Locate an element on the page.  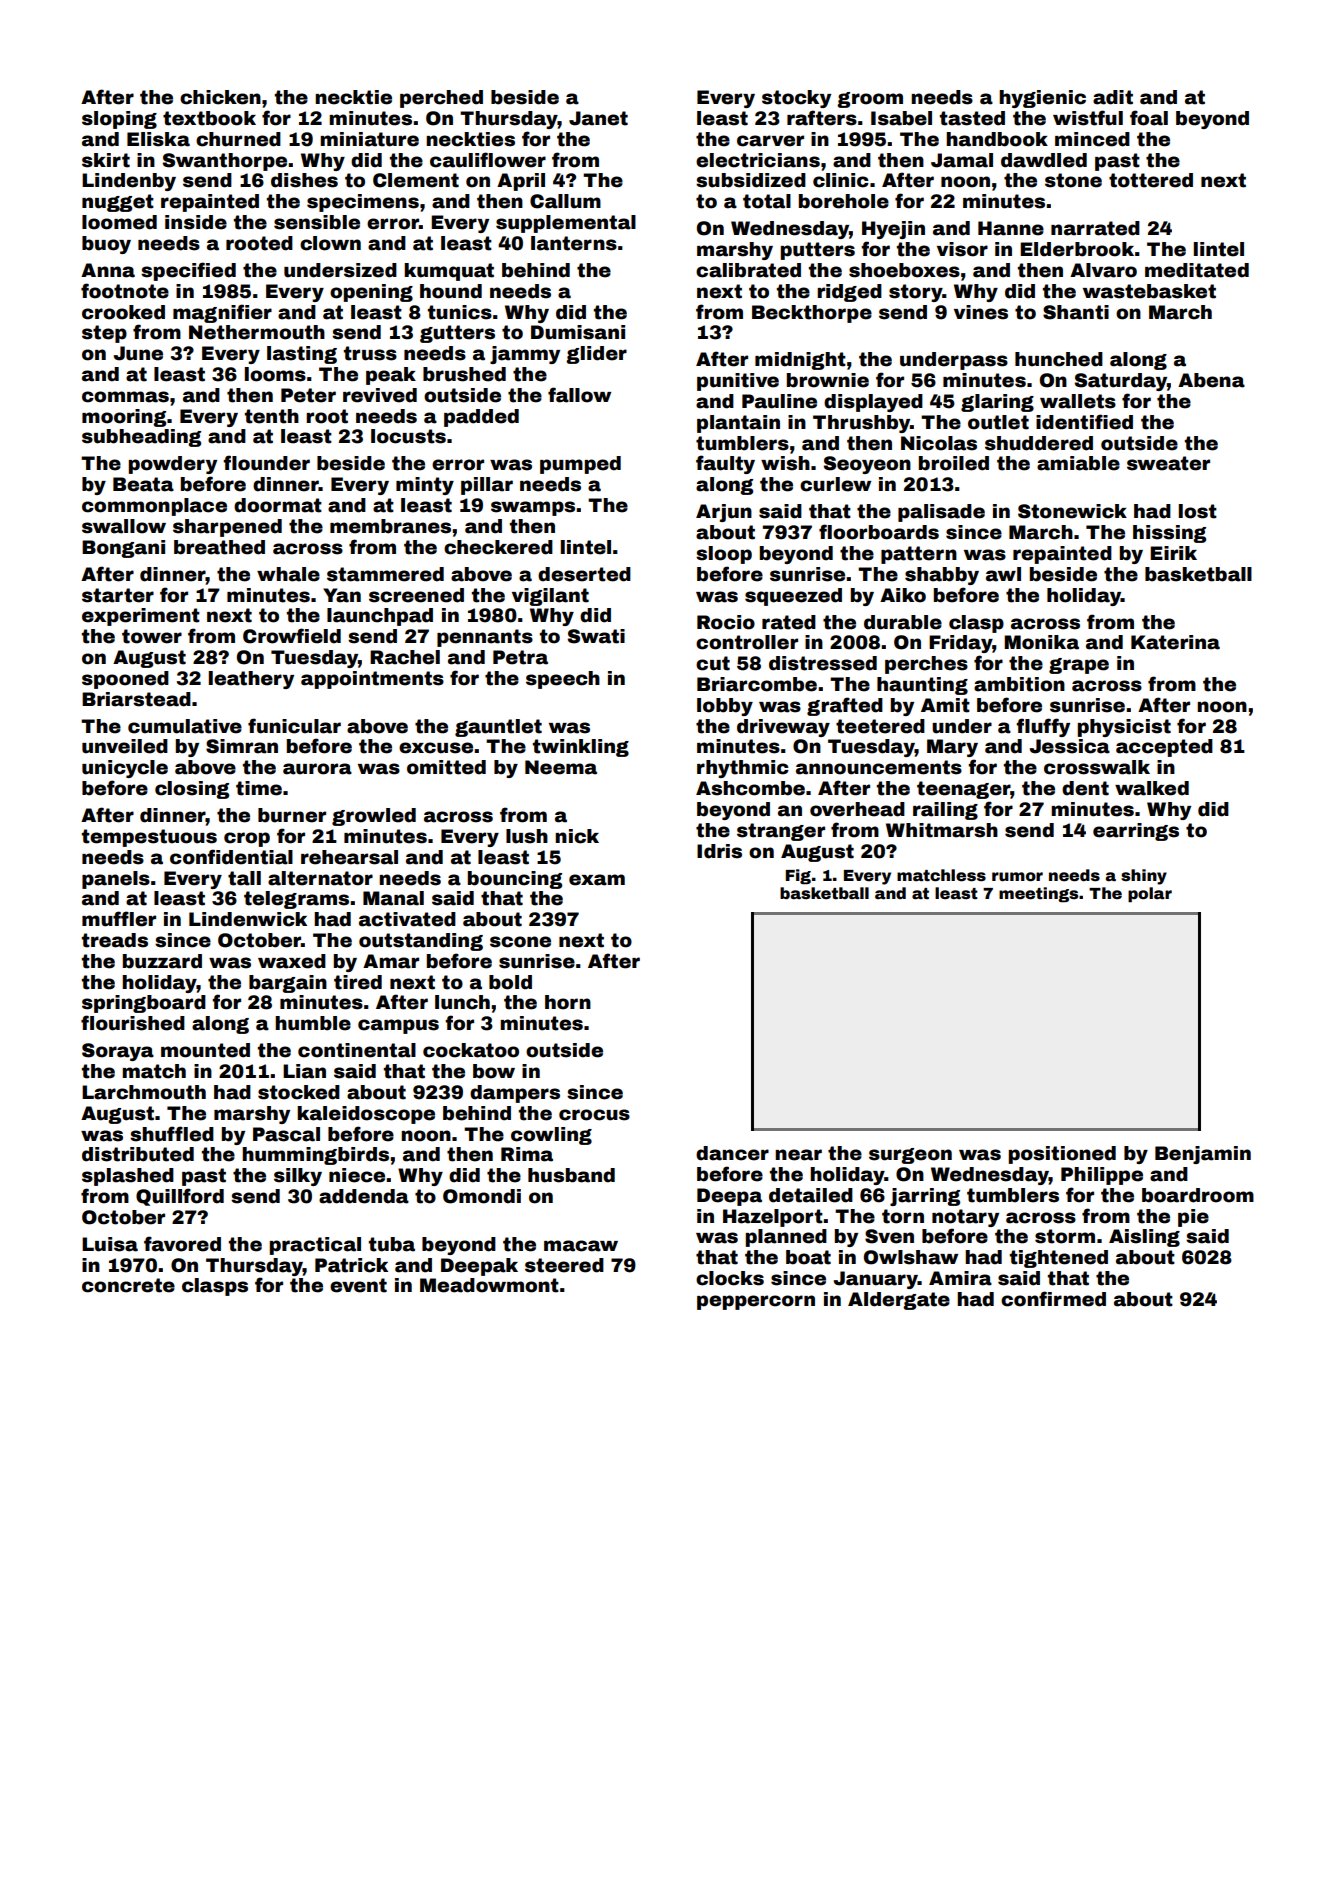
tower is located at coordinates (152, 636).
